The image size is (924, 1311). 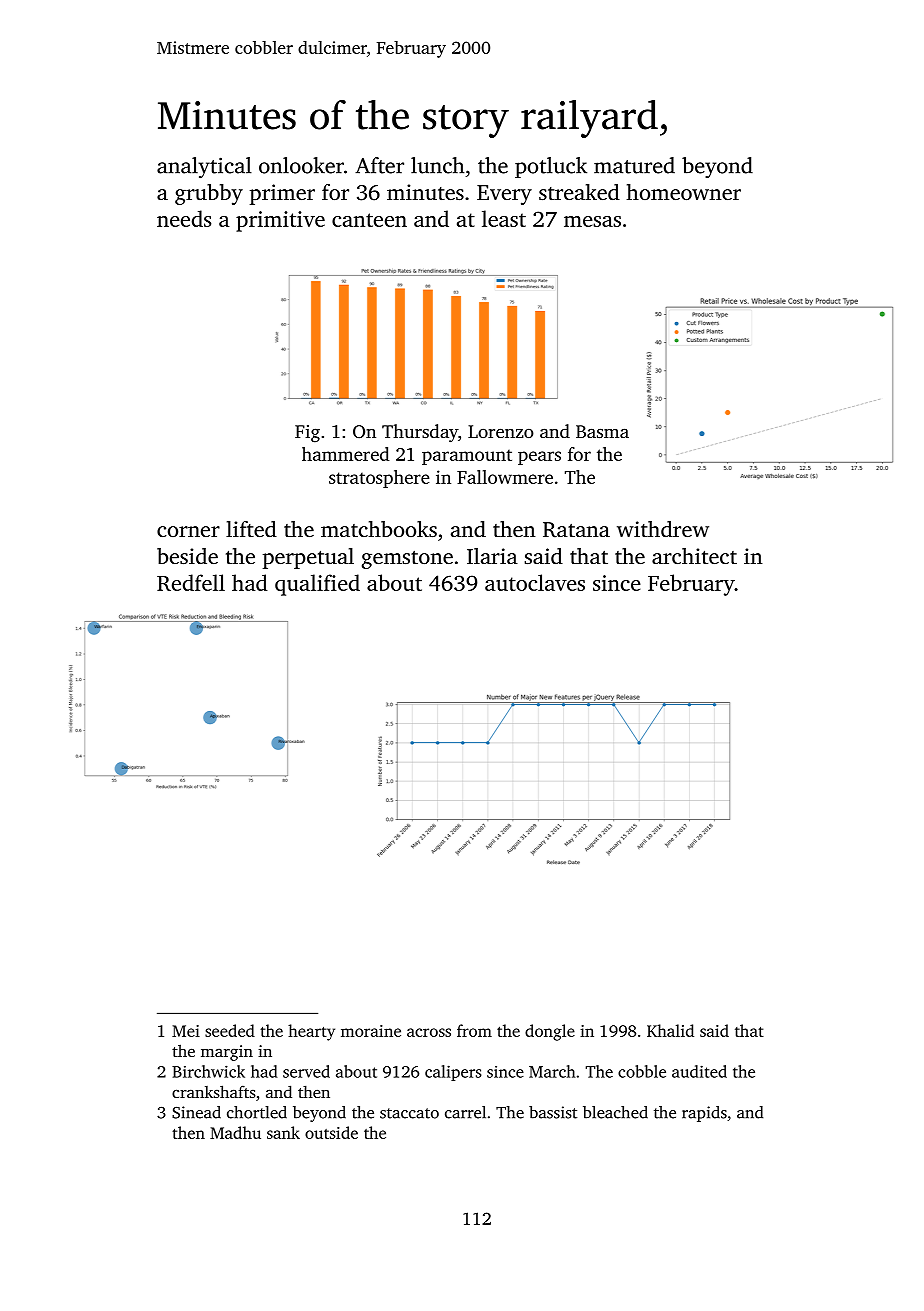 What do you see at coordinates (379, 165) in the screenshot?
I see `After` at bounding box center [379, 165].
